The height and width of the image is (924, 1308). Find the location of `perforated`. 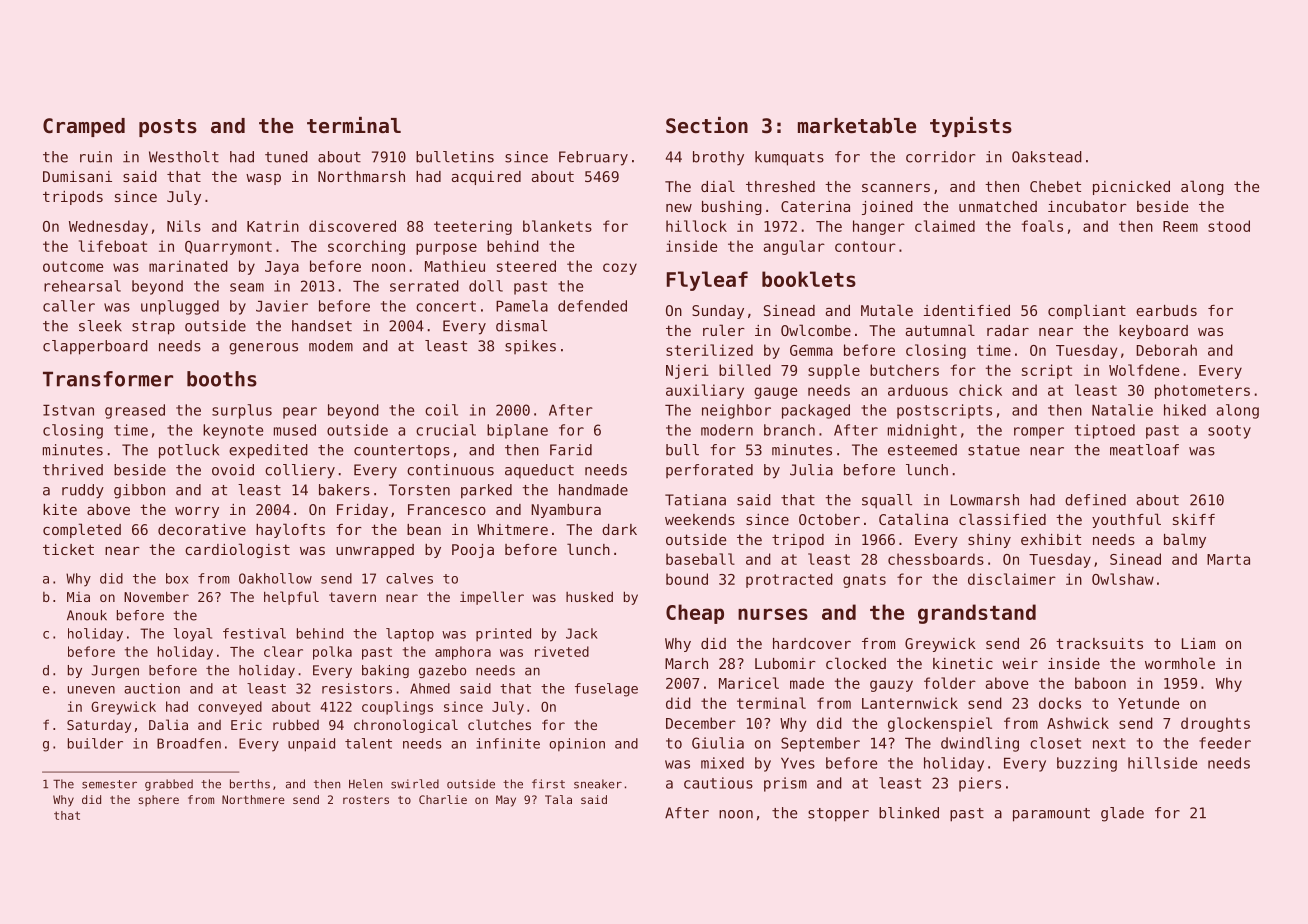

perforated is located at coordinates (709, 471).
